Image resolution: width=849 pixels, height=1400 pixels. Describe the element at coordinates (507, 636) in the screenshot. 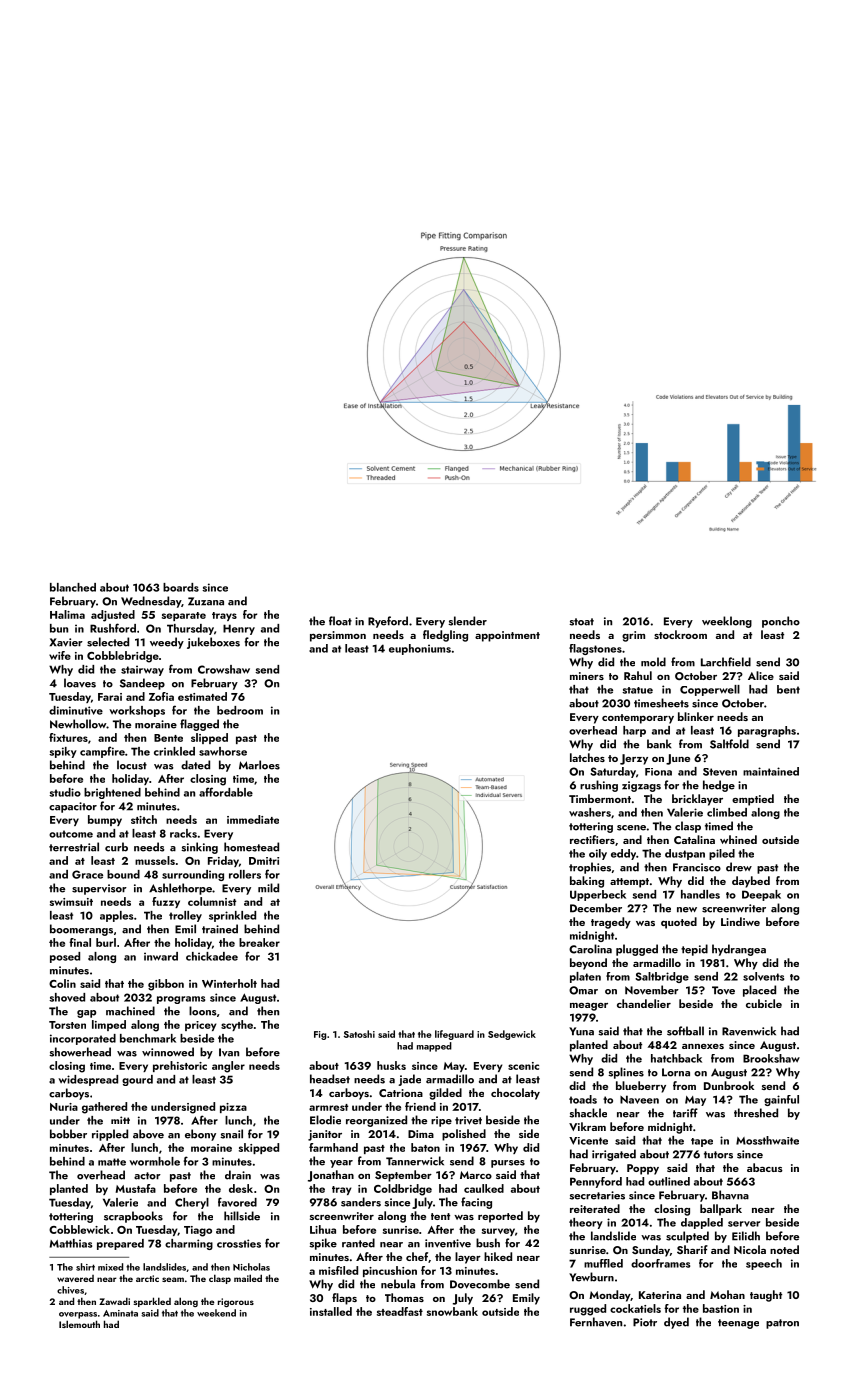

I see `appointment` at that location.
